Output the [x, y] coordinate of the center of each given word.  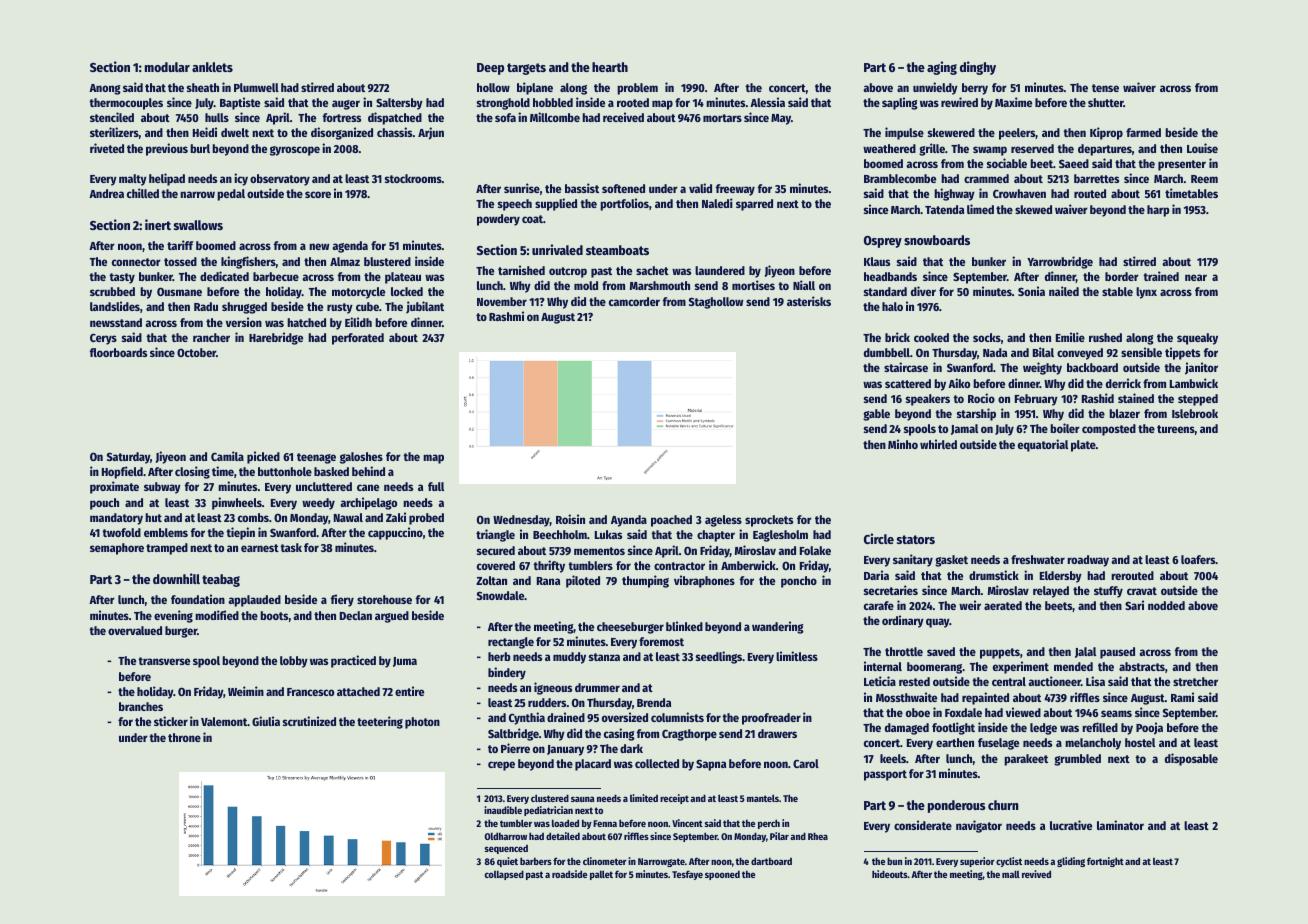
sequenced [506, 849]
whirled [938, 444]
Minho [903, 444]
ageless [723, 521]
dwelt [235, 132]
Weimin [246, 691]
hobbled [553, 102]
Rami [1182, 697]
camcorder [634, 301]
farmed [1143, 132]
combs [253, 517]
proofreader [771, 719]
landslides [115, 306]
